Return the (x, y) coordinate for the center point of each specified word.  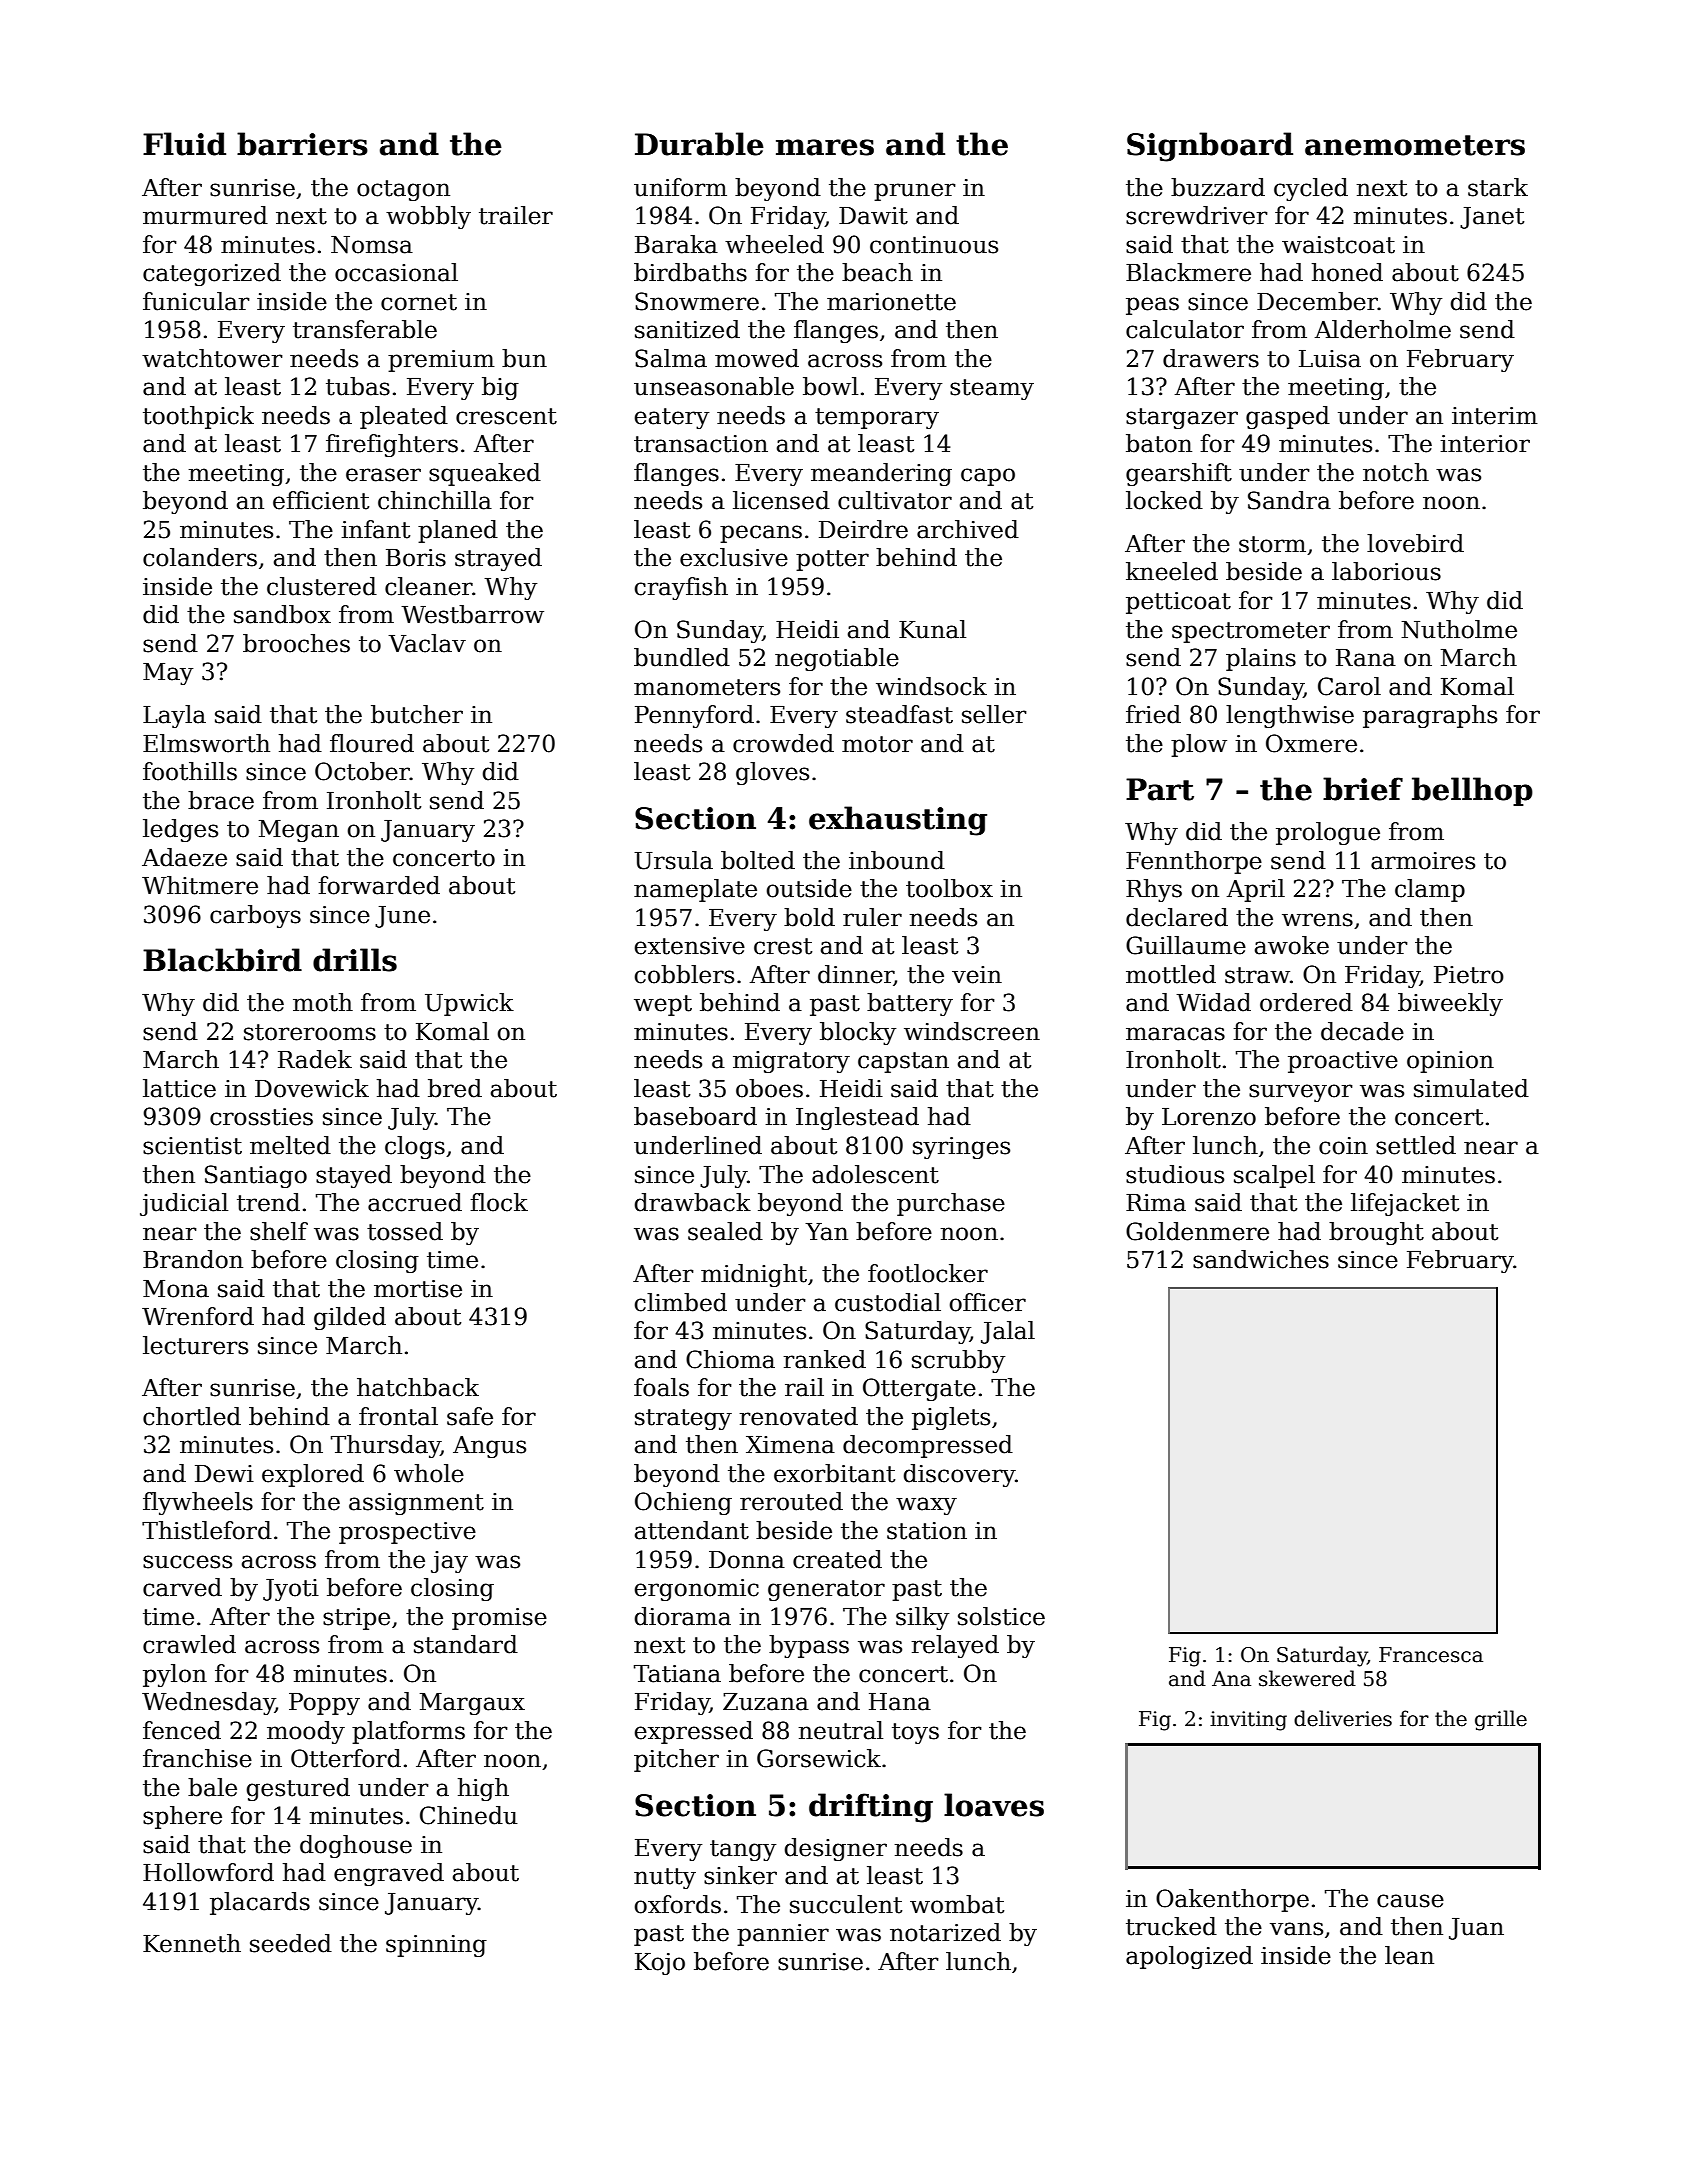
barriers (302, 144)
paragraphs (1430, 716)
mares (825, 147)
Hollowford (208, 1872)
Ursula (673, 860)
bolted (758, 860)
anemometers (1415, 145)
